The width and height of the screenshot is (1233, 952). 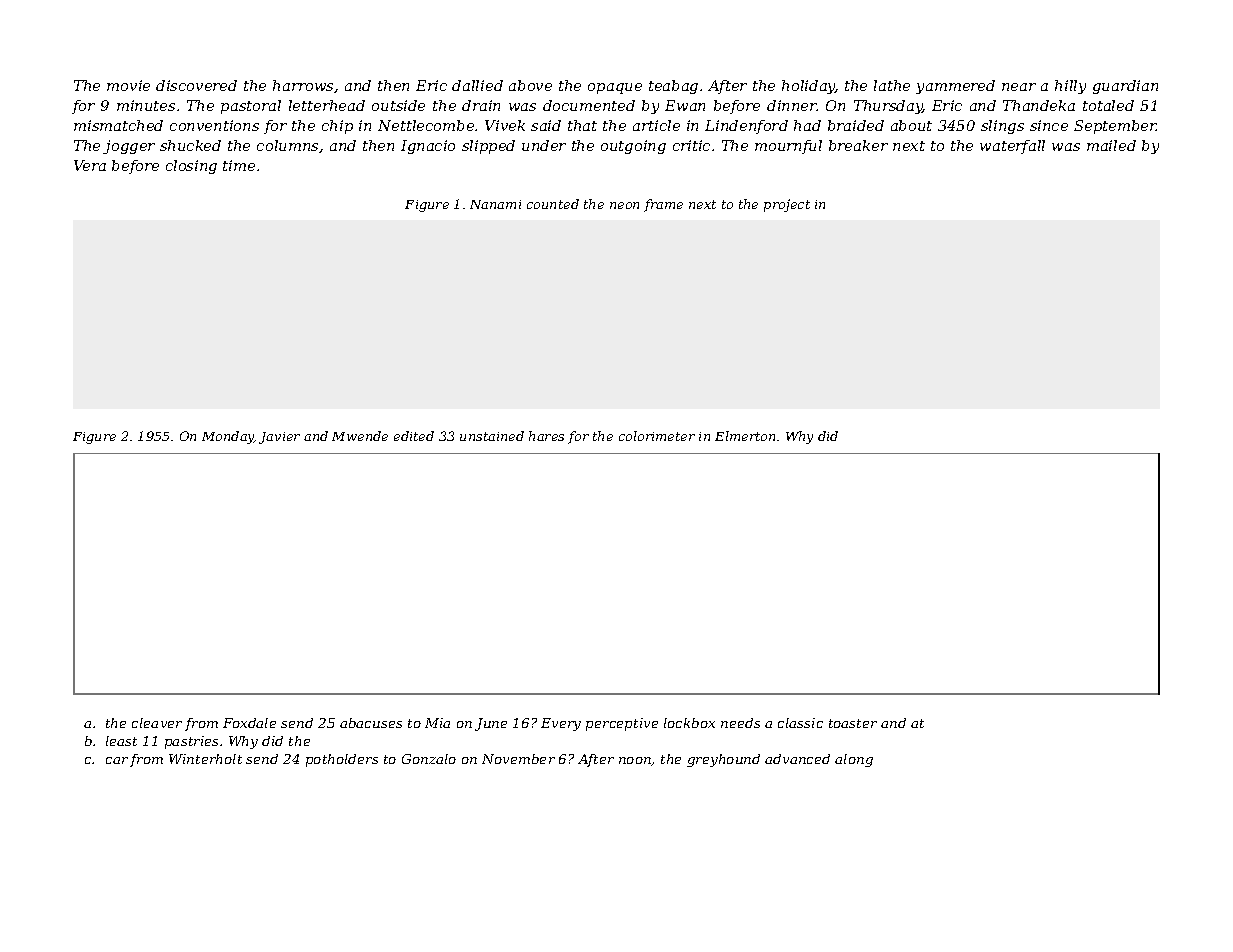 I want to click on frame, so click(x=663, y=205).
